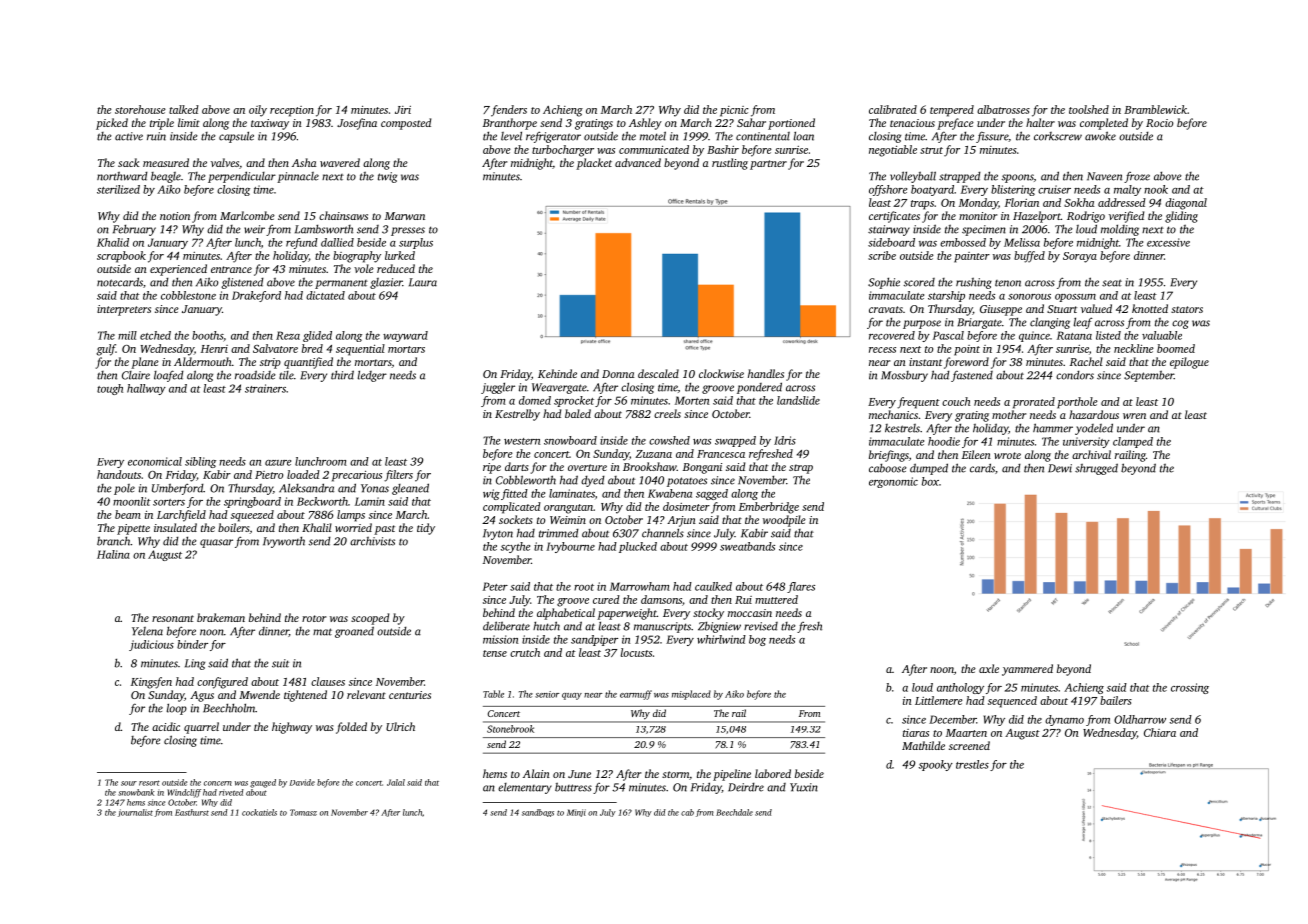  Describe the element at coordinates (747, 546) in the document. I see `sweatbands` at that location.
